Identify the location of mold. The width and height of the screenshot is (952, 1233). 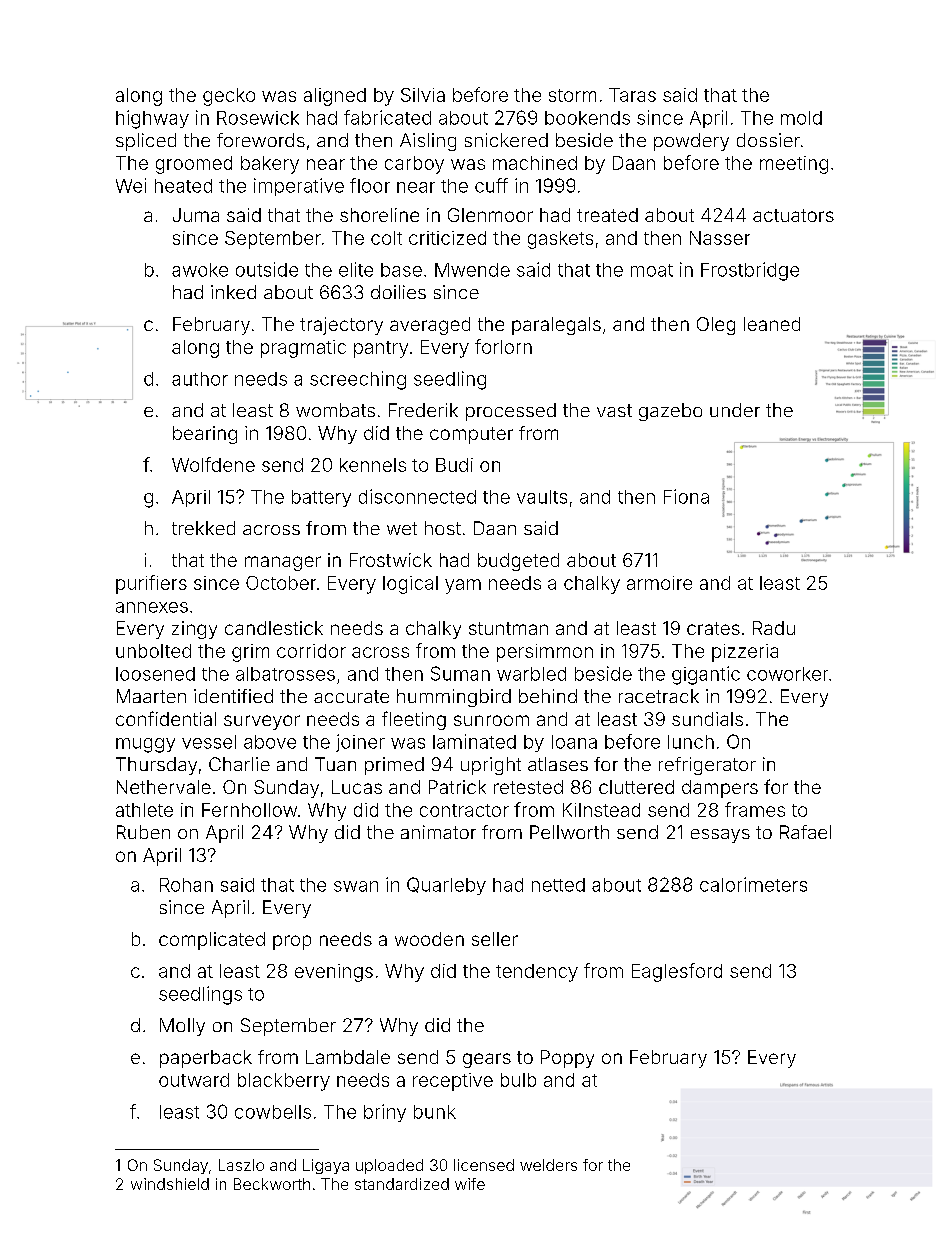
(801, 118).
